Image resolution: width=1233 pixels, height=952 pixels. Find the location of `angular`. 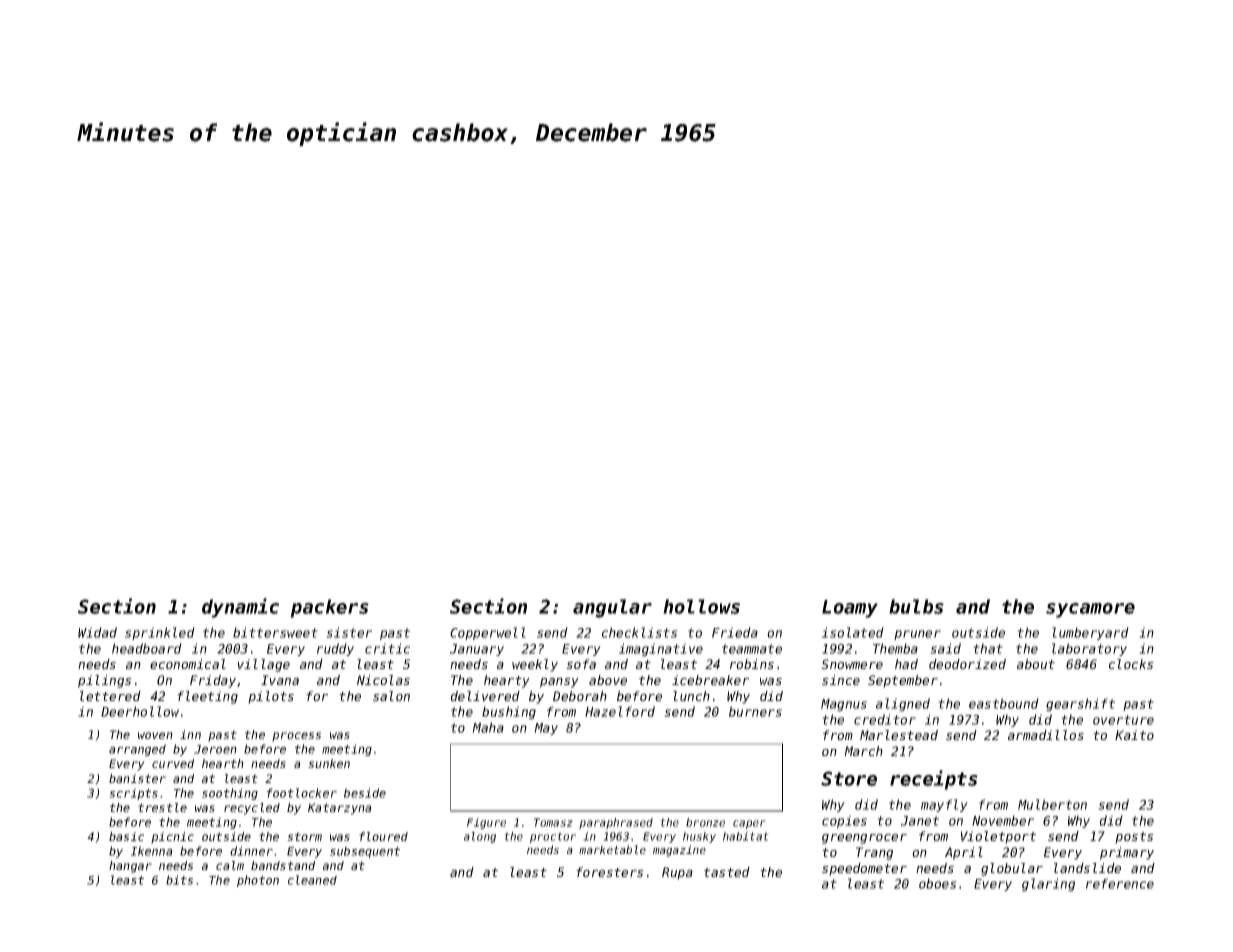

angular is located at coordinates (612, 608).
